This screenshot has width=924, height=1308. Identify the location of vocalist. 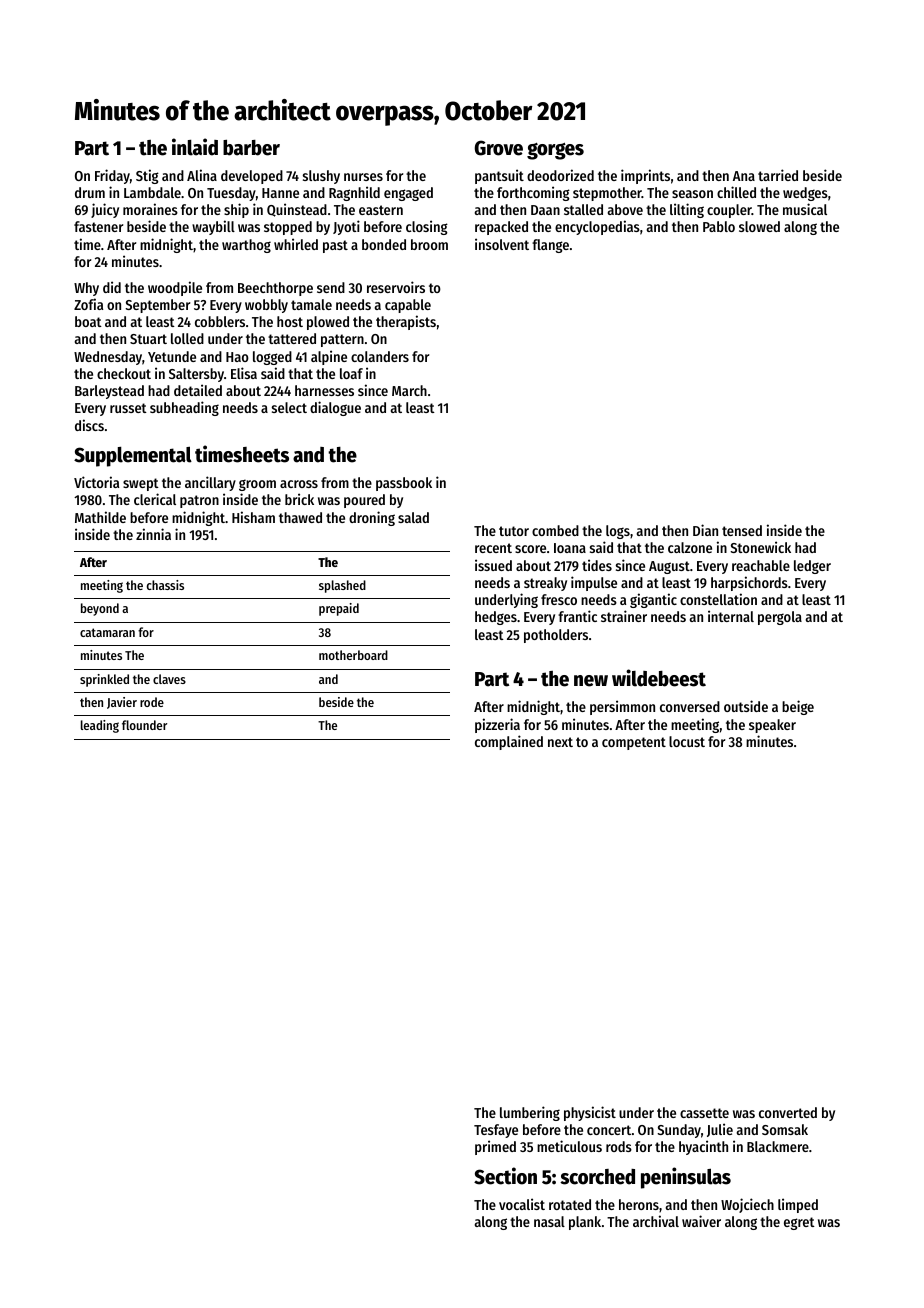
(522, 1204).
